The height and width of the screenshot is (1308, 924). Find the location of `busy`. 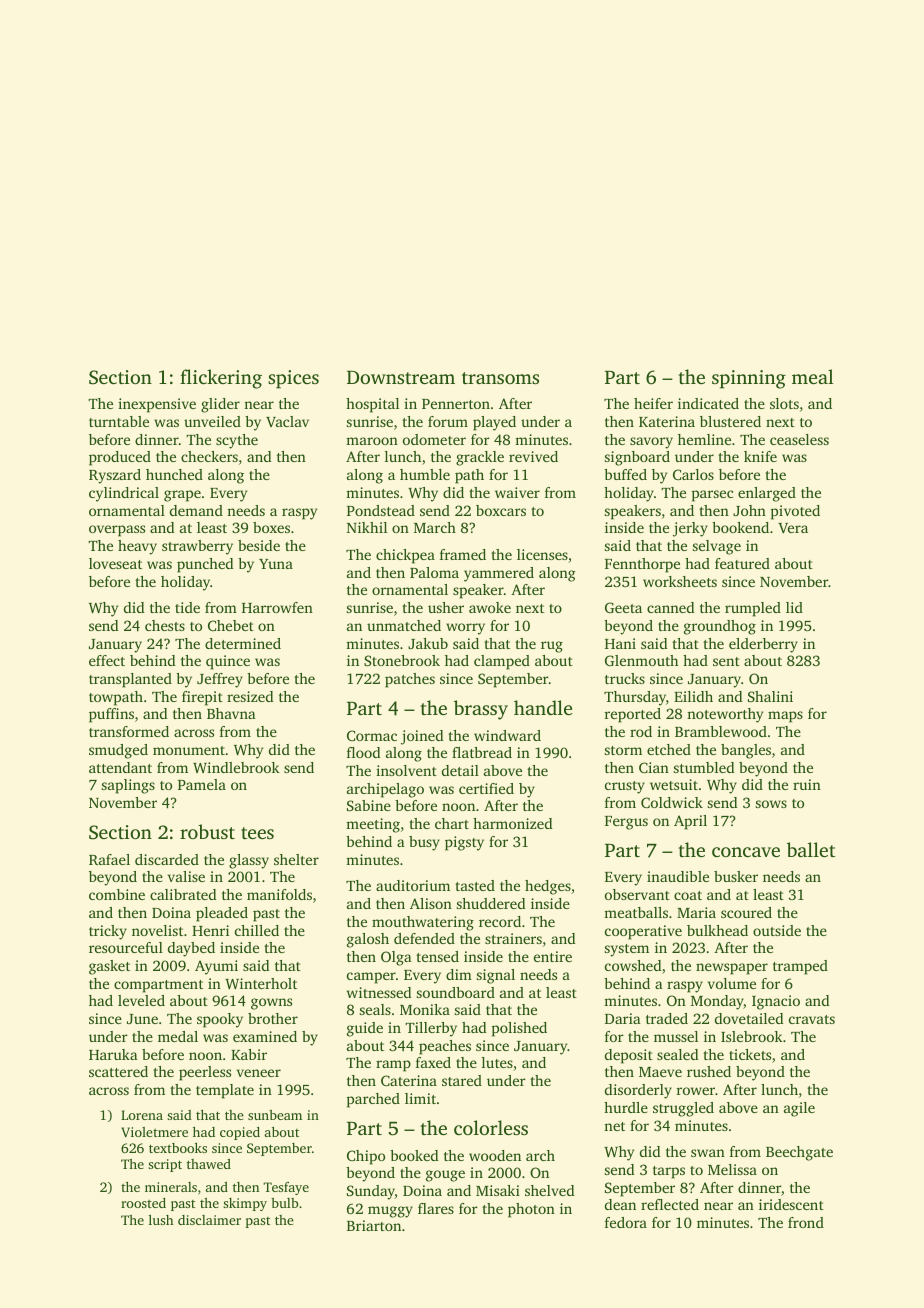

busy is located at coordinates (424, 843).
